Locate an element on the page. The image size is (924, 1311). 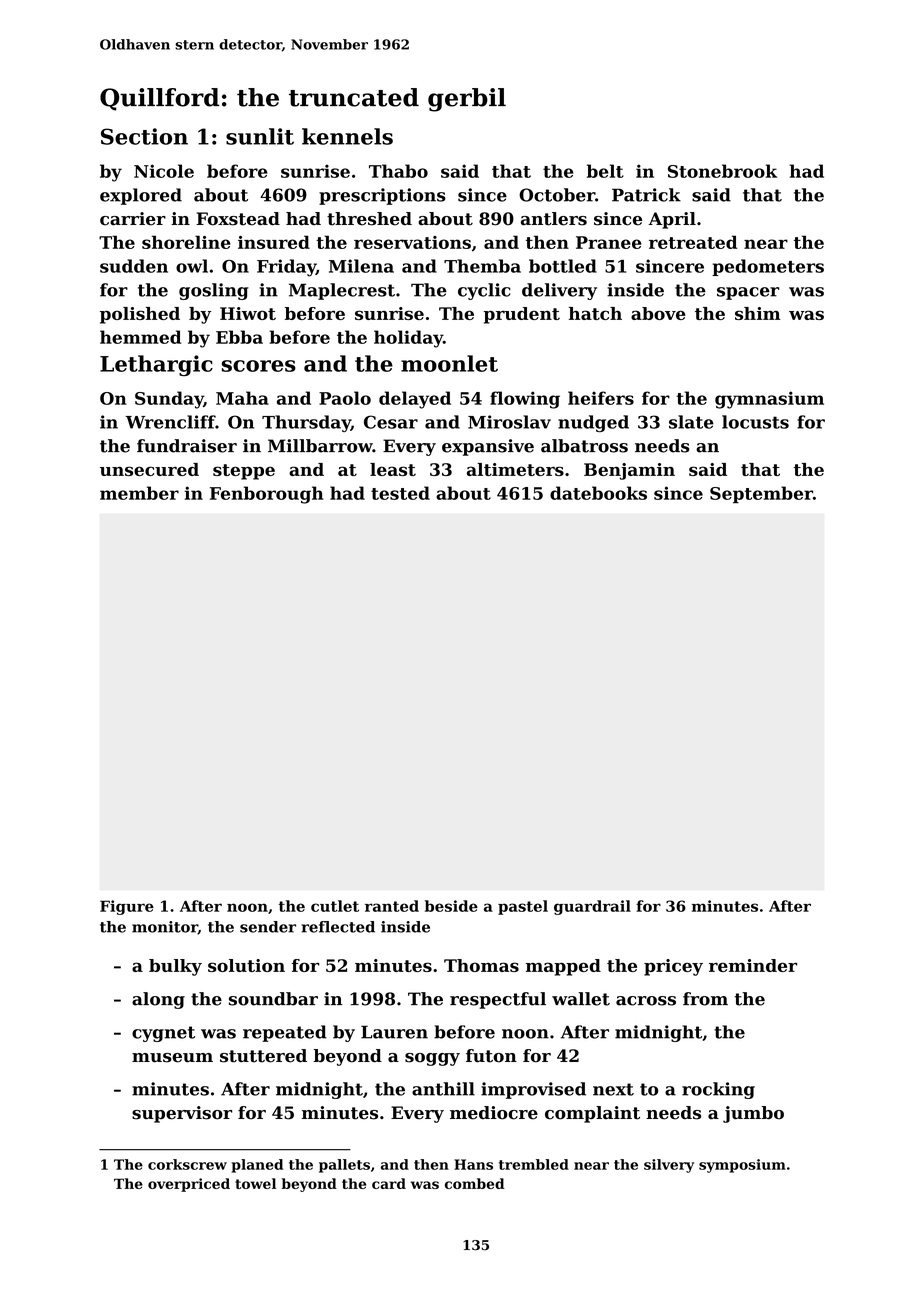
kennels is located at coordinates (347, 136).
